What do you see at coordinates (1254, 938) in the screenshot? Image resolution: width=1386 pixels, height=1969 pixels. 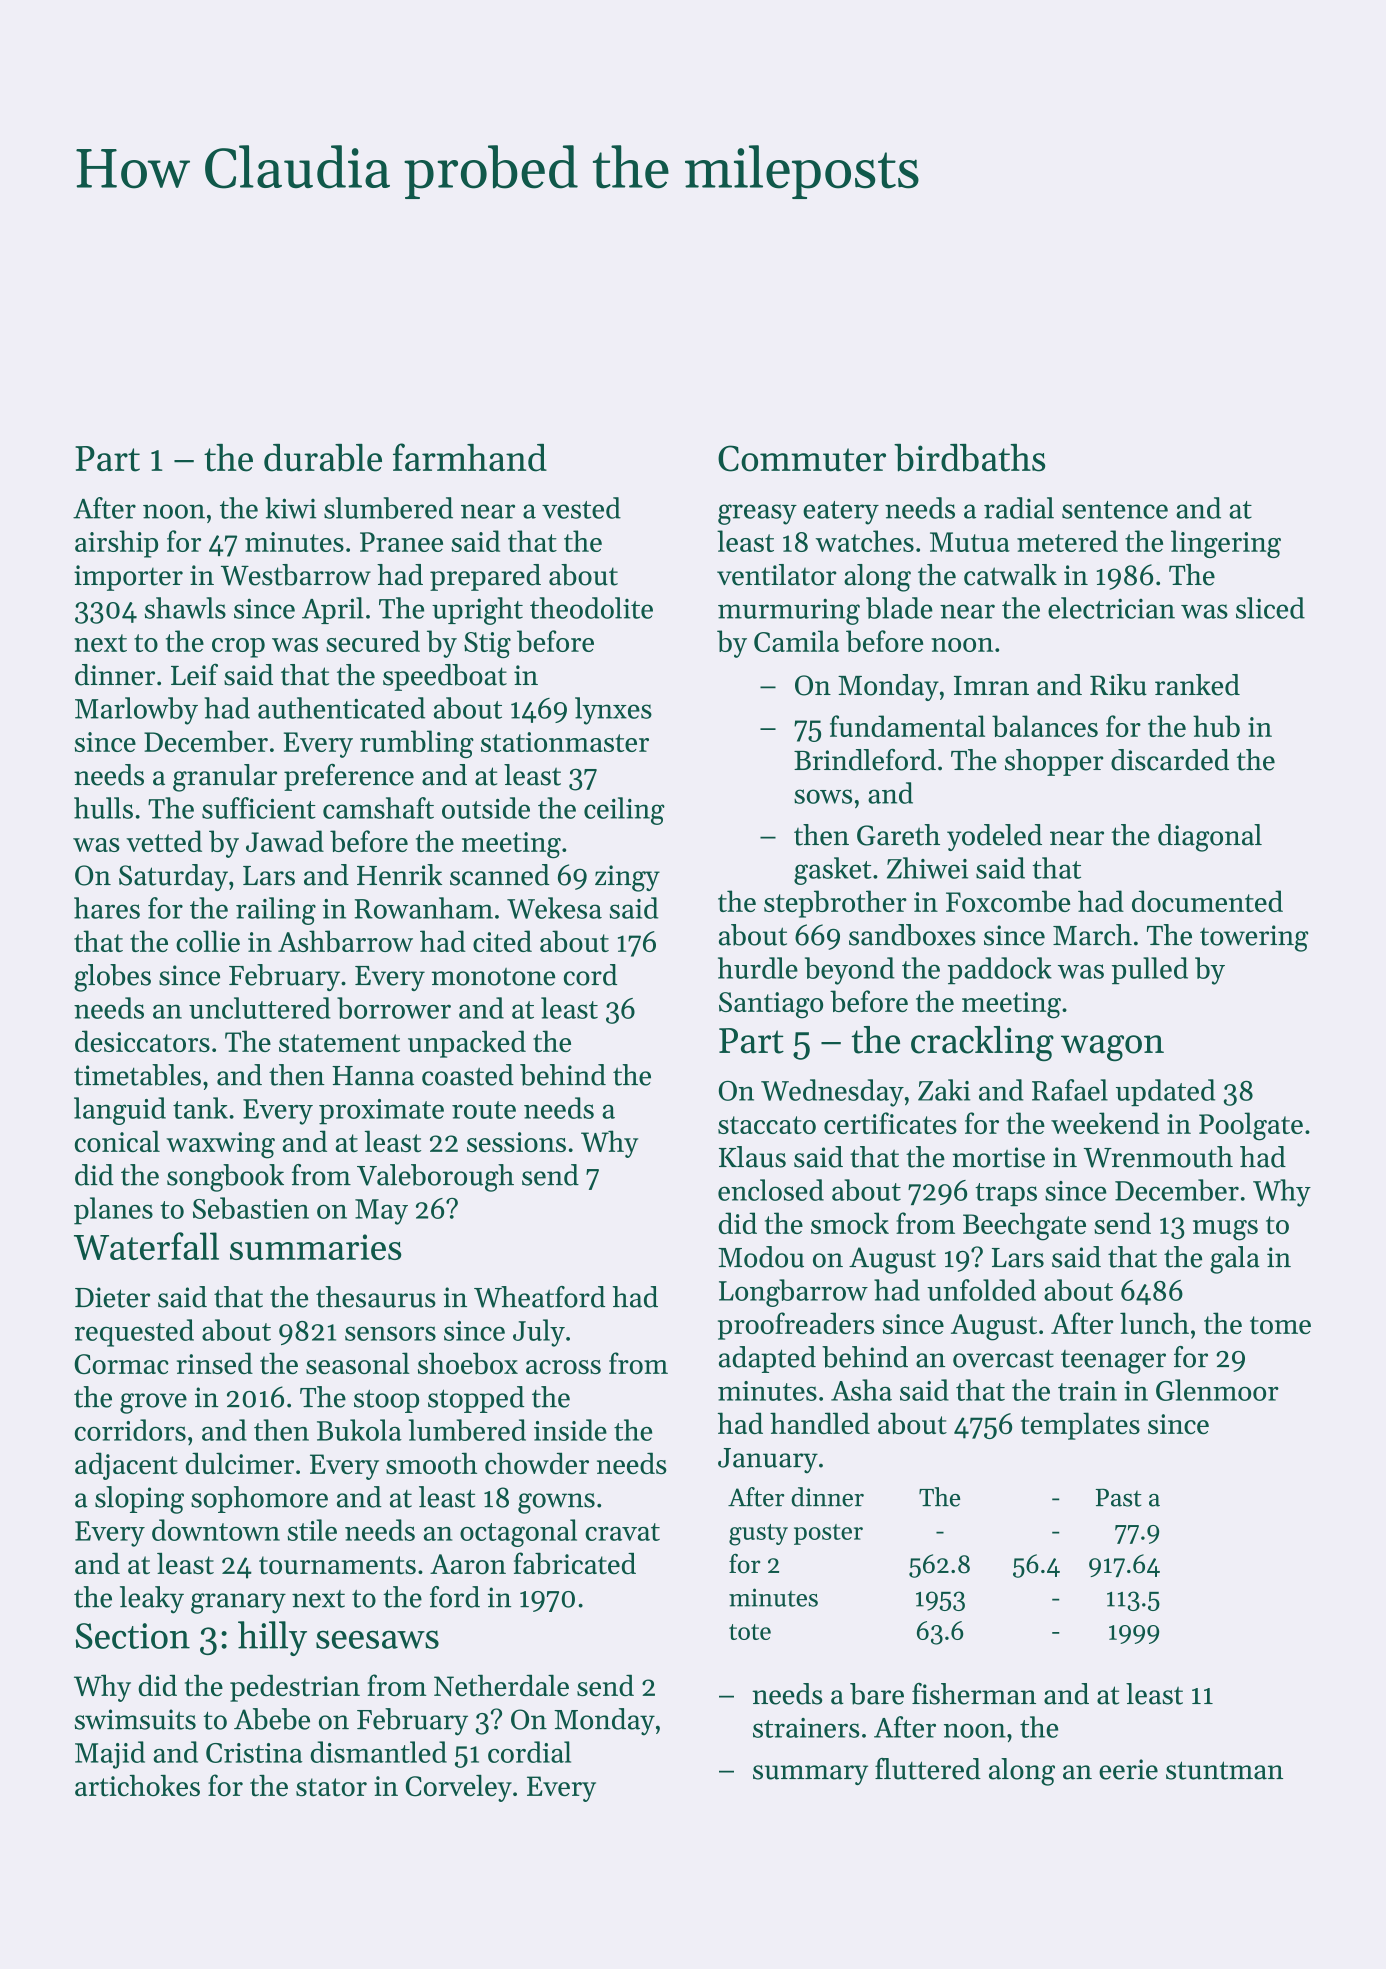 I see `towering` at bounding box center [1254, 938].
